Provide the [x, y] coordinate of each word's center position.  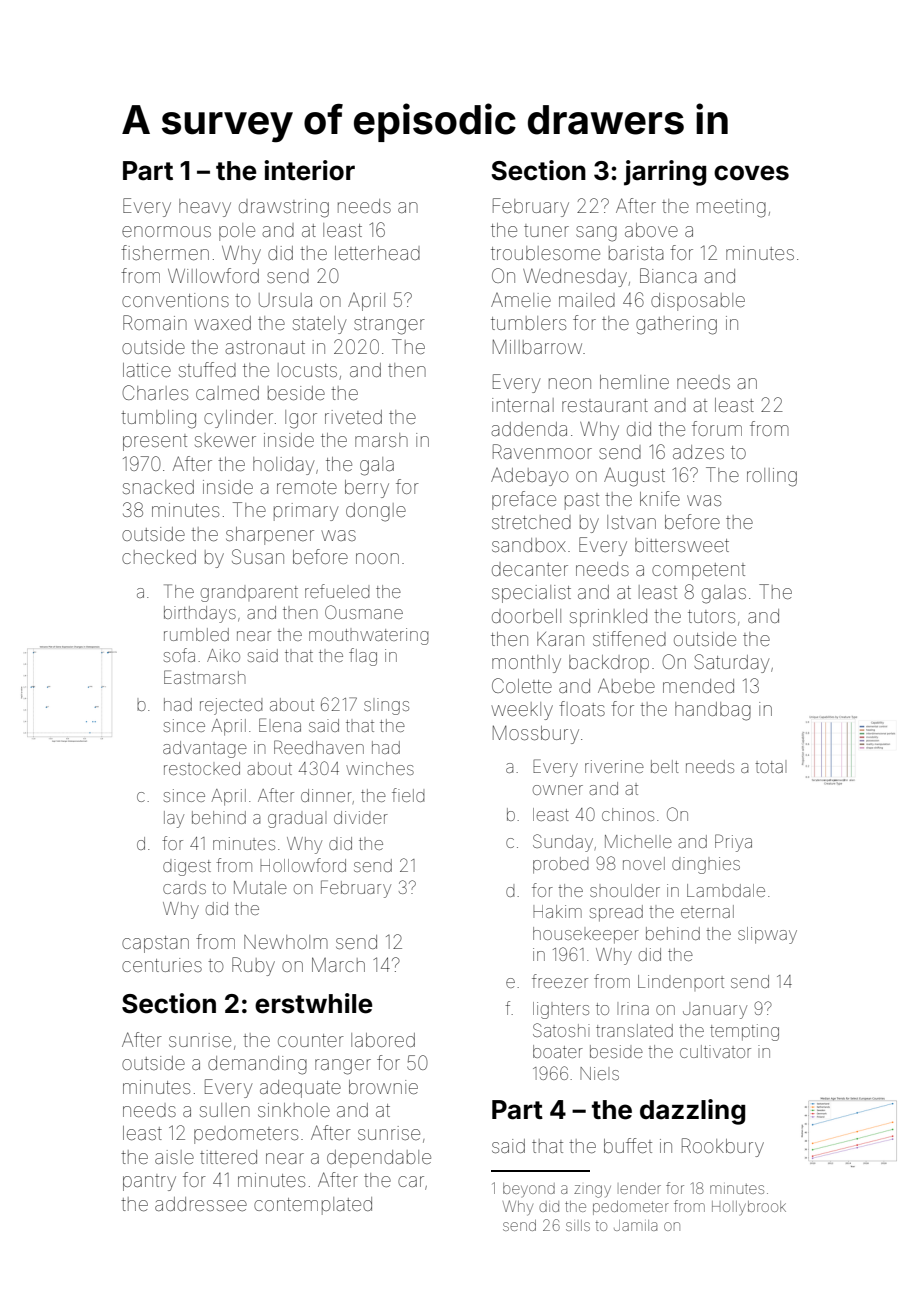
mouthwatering [369, 636]
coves [751, 173]
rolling [772, 477]
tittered [228, 1157]
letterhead [377, 253]
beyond [529, 1190]
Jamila [635, 1225]
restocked [202, 768]
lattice [147, 370]
